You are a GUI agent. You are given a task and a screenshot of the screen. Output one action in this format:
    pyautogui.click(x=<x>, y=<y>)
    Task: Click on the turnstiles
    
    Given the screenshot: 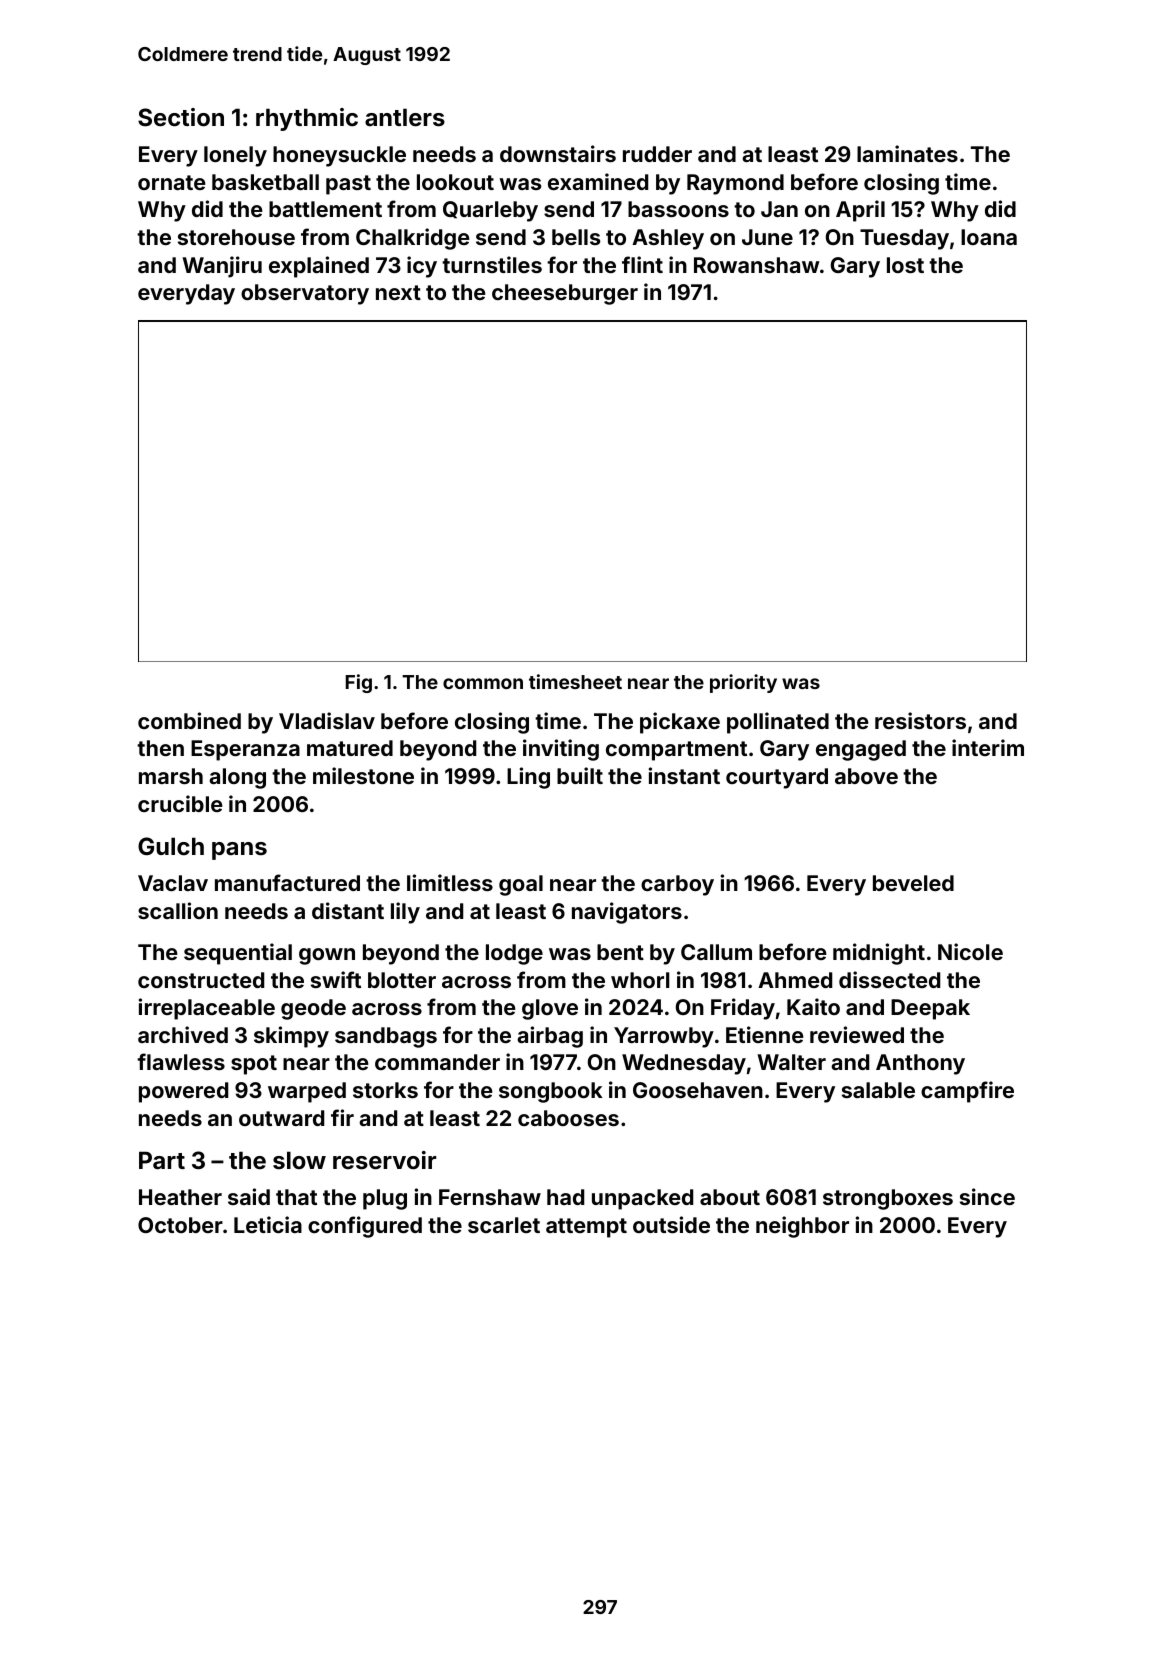 What is the action you would take?
    pyautogui.click(x=492, y=264)
